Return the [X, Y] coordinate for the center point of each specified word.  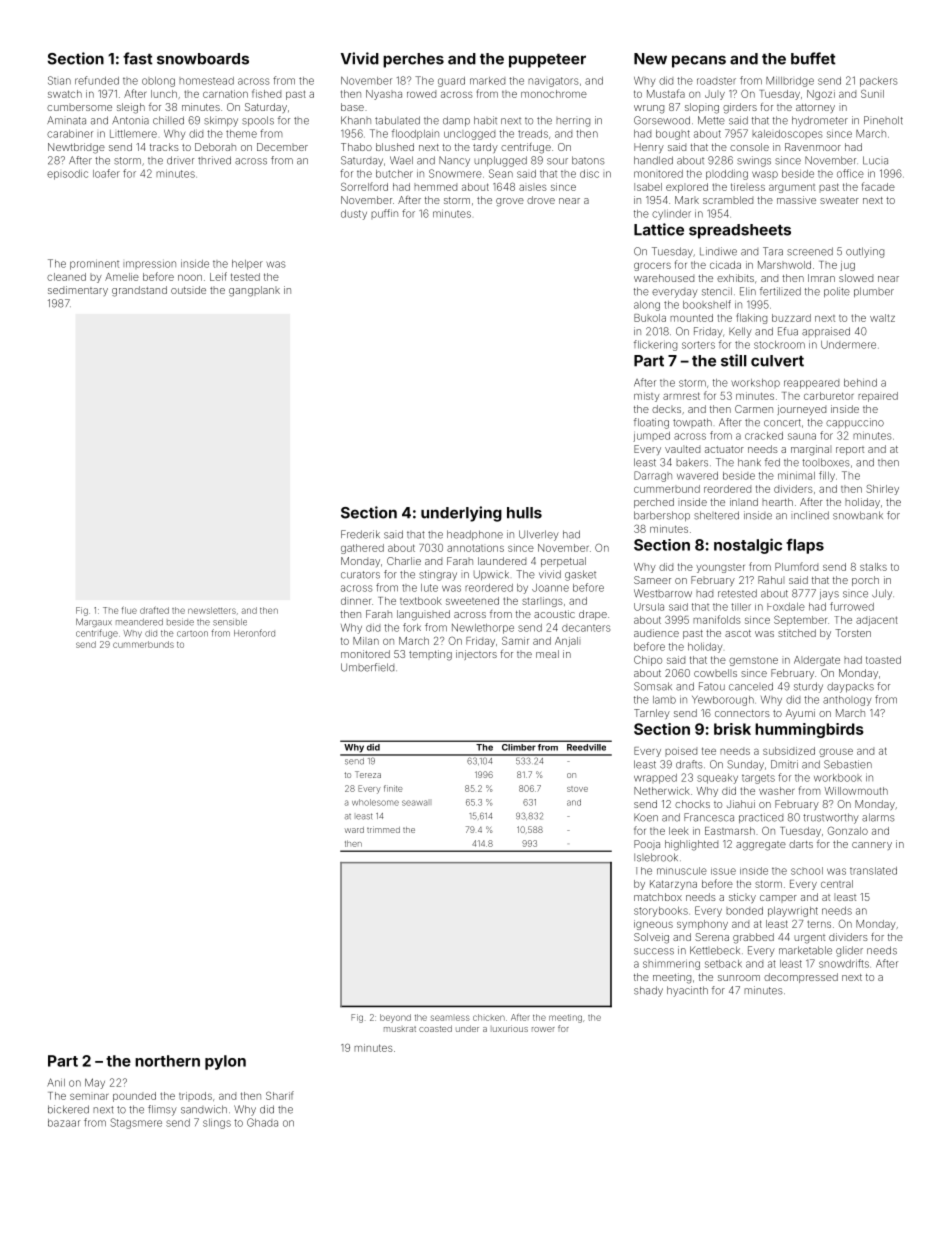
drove [541, 200]
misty [647, 397]
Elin [748, 291]
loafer [106, 173]
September [800, 621]
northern [167, 1061]
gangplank [254, 291]
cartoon [192, 634]
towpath [692, 423]
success [654, 951]
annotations [475, 548]
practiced [761, 818]
